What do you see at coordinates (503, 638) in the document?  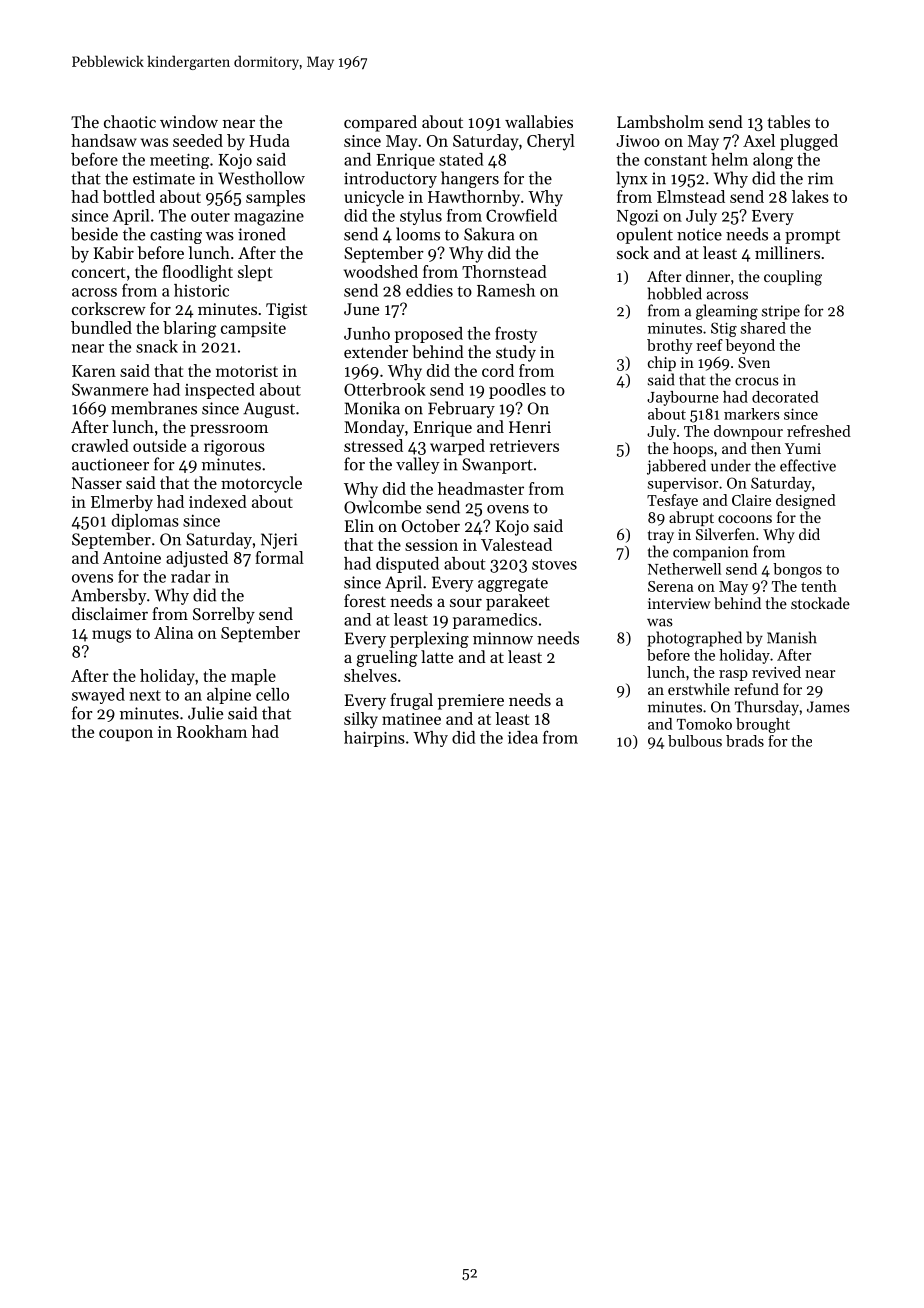 I see `minnow` at bounding box center [503, 638].
